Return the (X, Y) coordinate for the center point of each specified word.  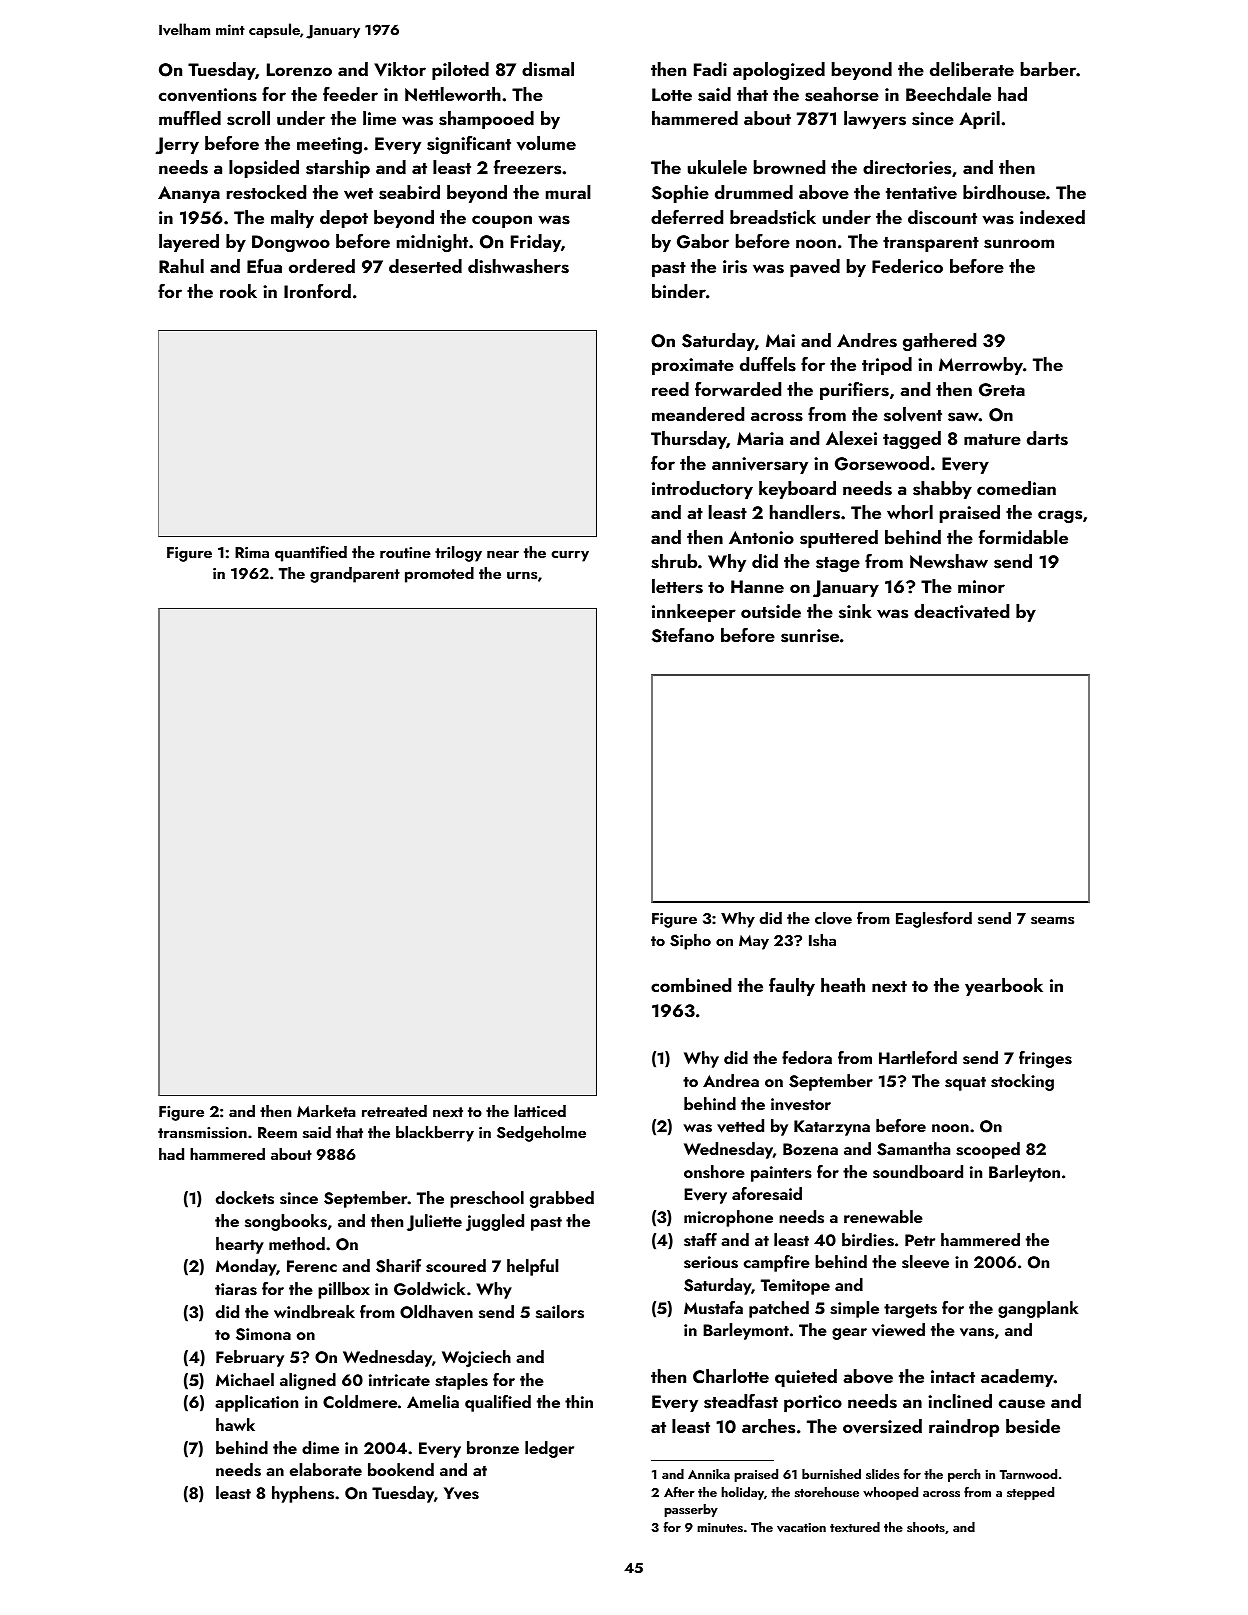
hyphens (303, 1494)
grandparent (355, 575)
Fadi (710, 69)
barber (1048, 69)
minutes (720, 1527)
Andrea (731, 1080)
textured (855, 1527)
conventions (208, 95)
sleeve (925, 1262)
